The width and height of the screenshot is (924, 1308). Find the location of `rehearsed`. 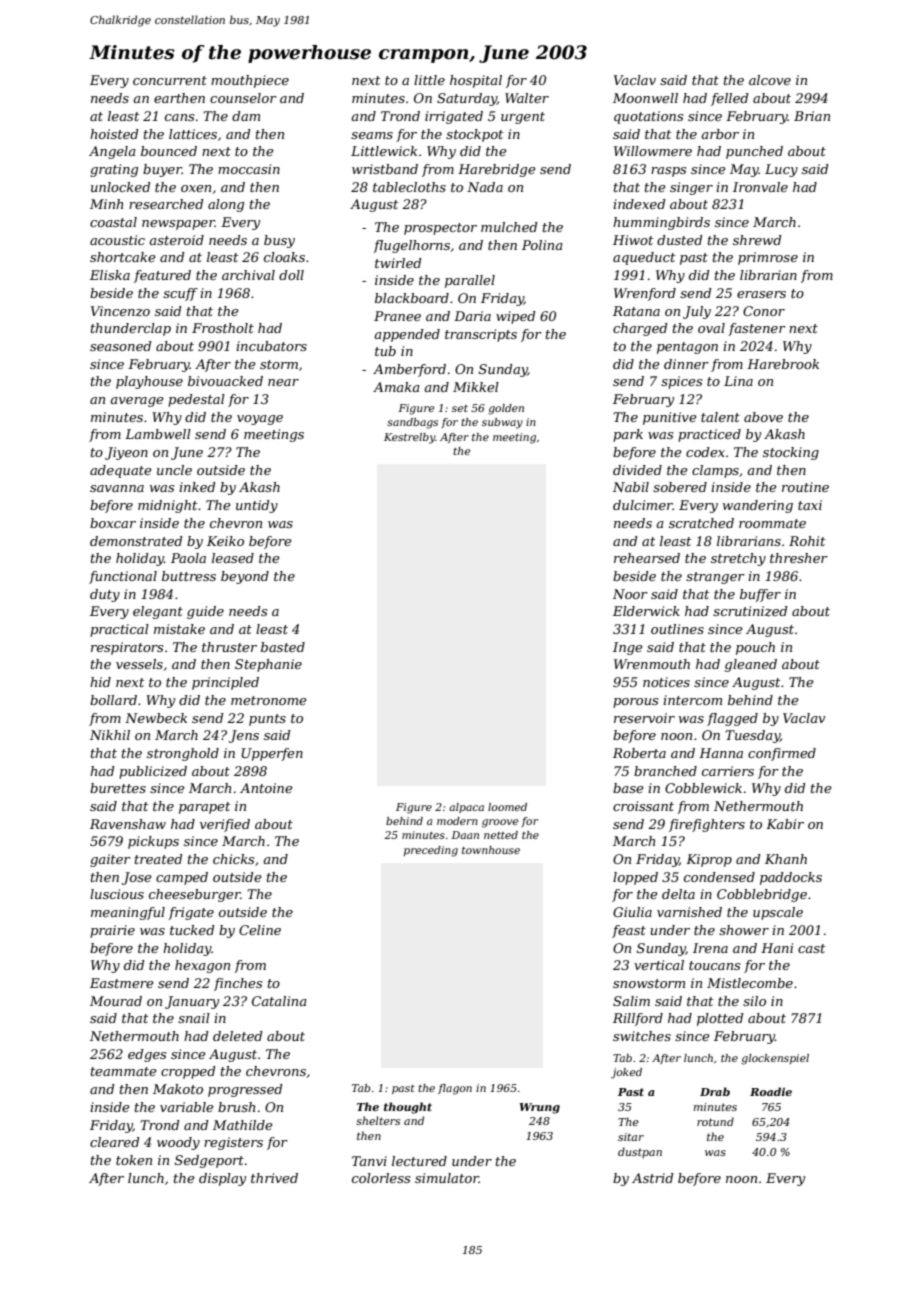

rehearsed is located at coordinates (647, 558).
